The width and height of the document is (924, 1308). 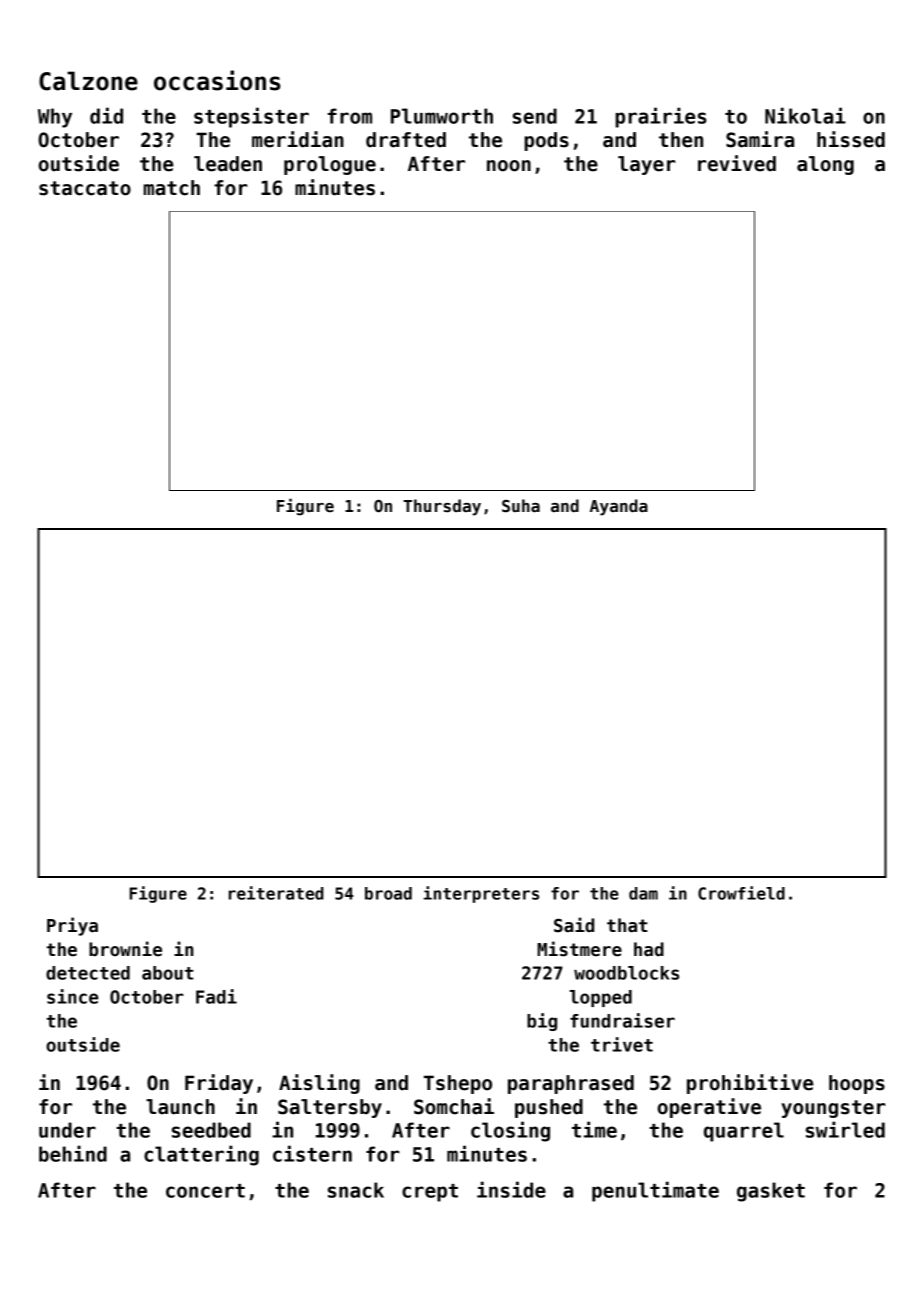 I want to click on prologue, so click(x=330, y=165).
